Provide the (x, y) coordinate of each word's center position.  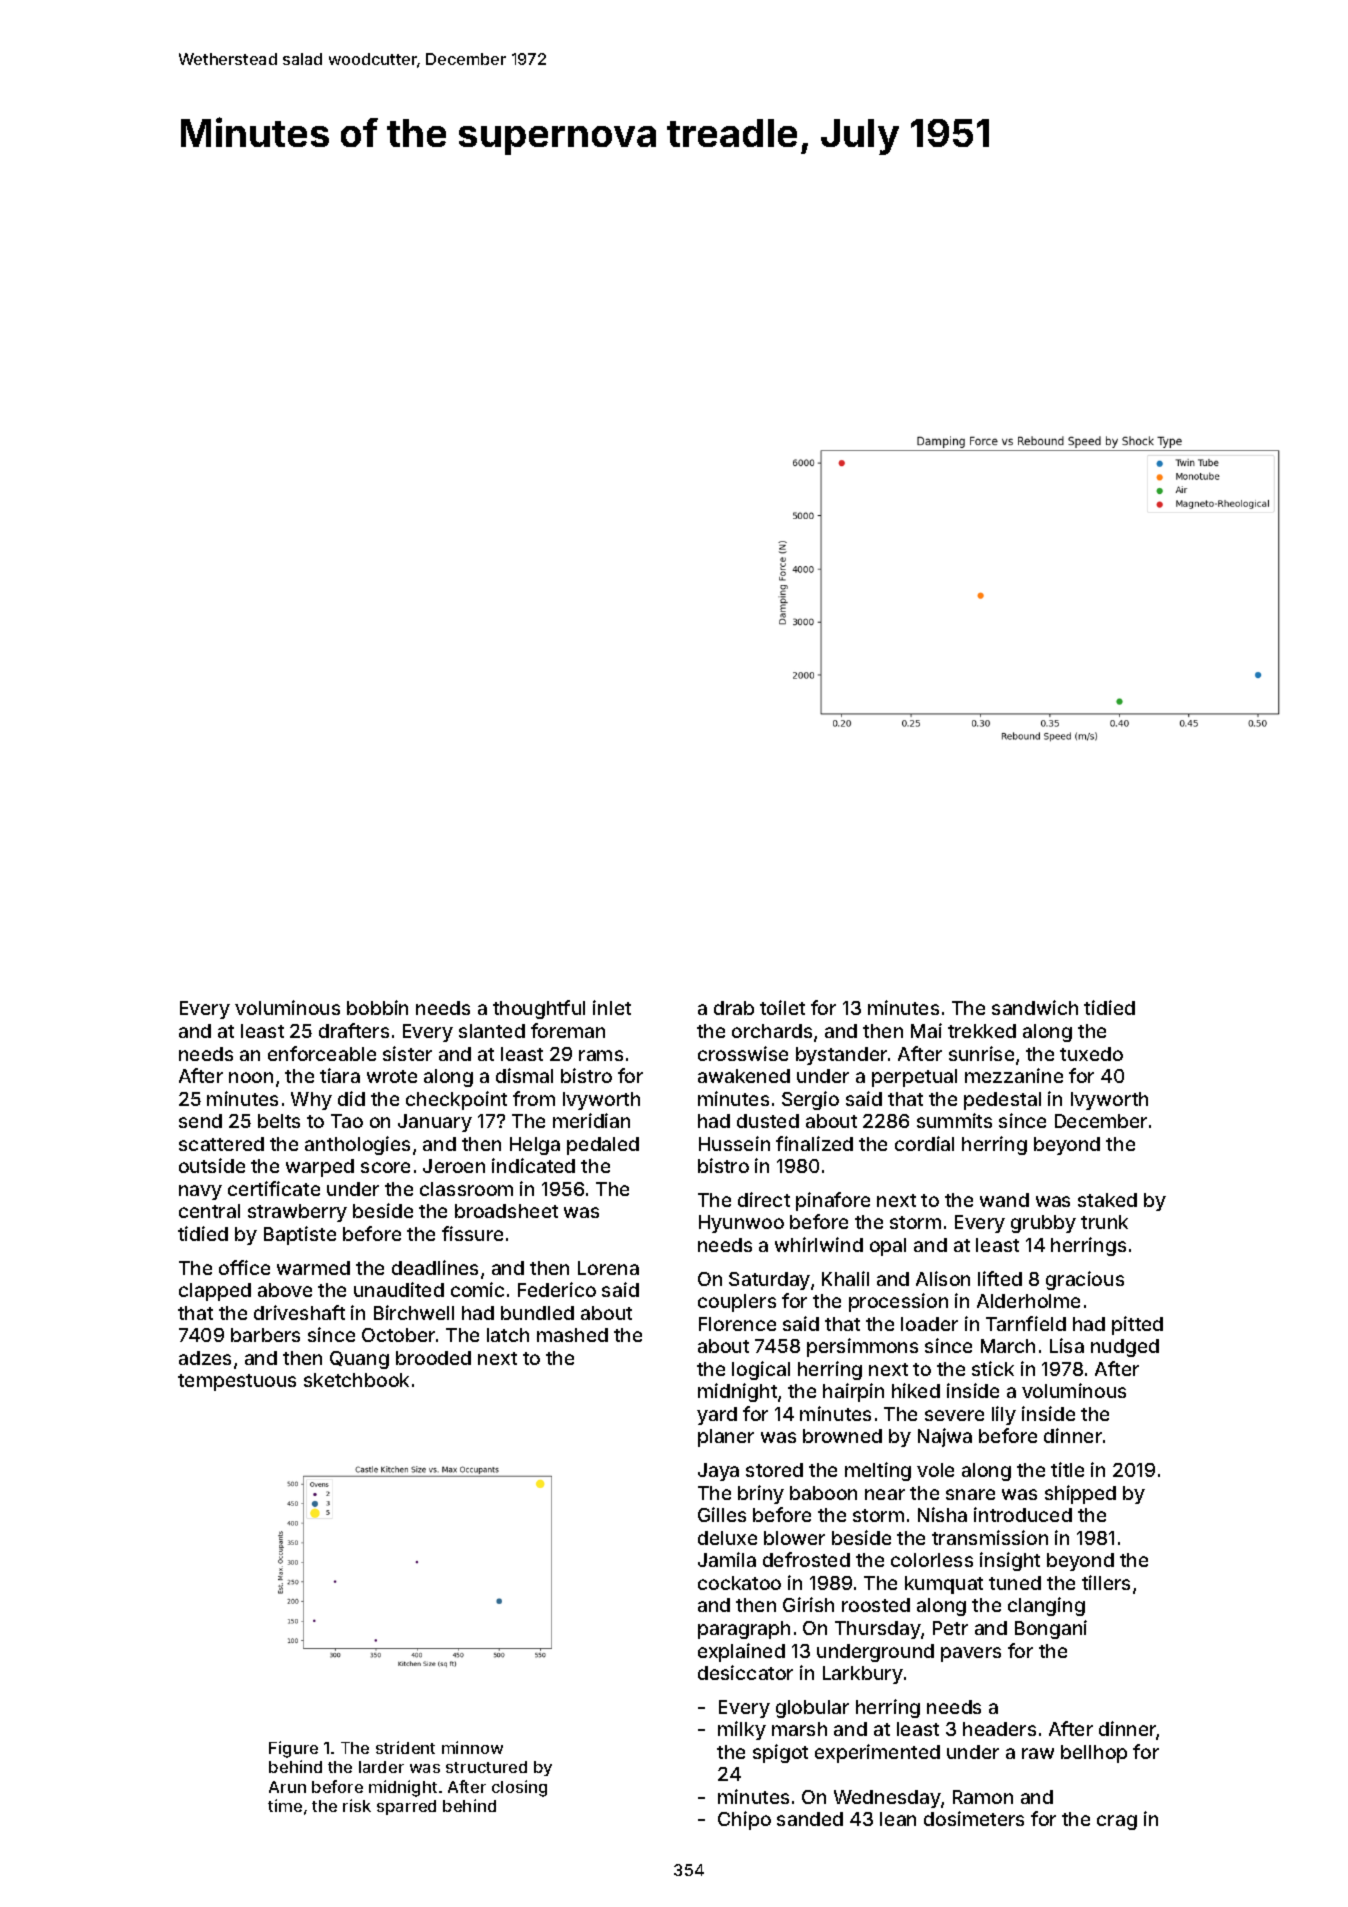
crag (1117, 1822)
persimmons (862, 1347)
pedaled (603, 1146)
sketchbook (356, 1380)
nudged (1125, 1348)
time (285, 1805)
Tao (347, 1121)
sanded (810, 1819)
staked (1107, 1200)
